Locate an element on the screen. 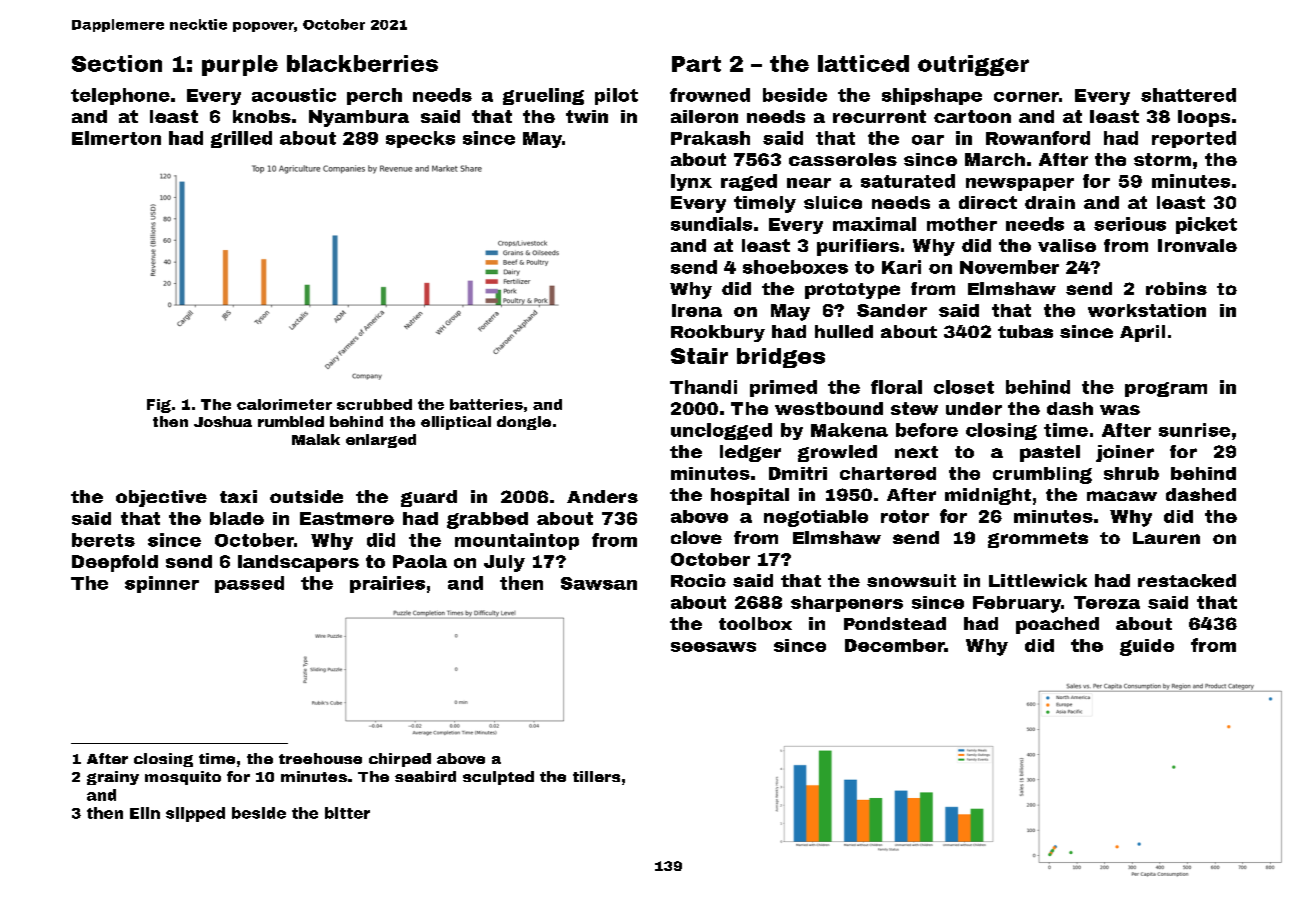 This screenshot has width=1308, height=924. slipped is located at coordinates (195, 814).
